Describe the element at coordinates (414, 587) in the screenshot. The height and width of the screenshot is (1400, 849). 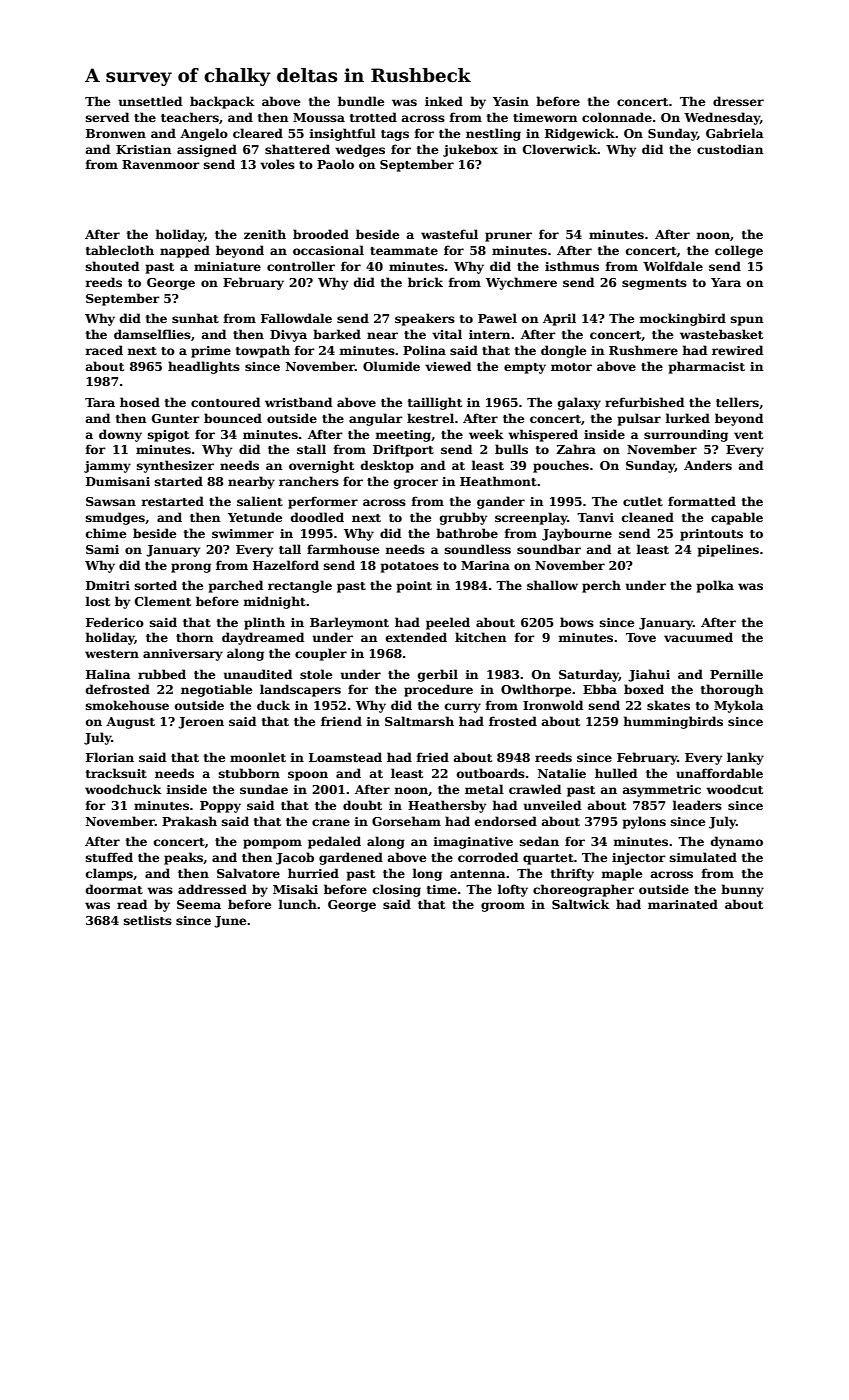
I see `point` at that location.
